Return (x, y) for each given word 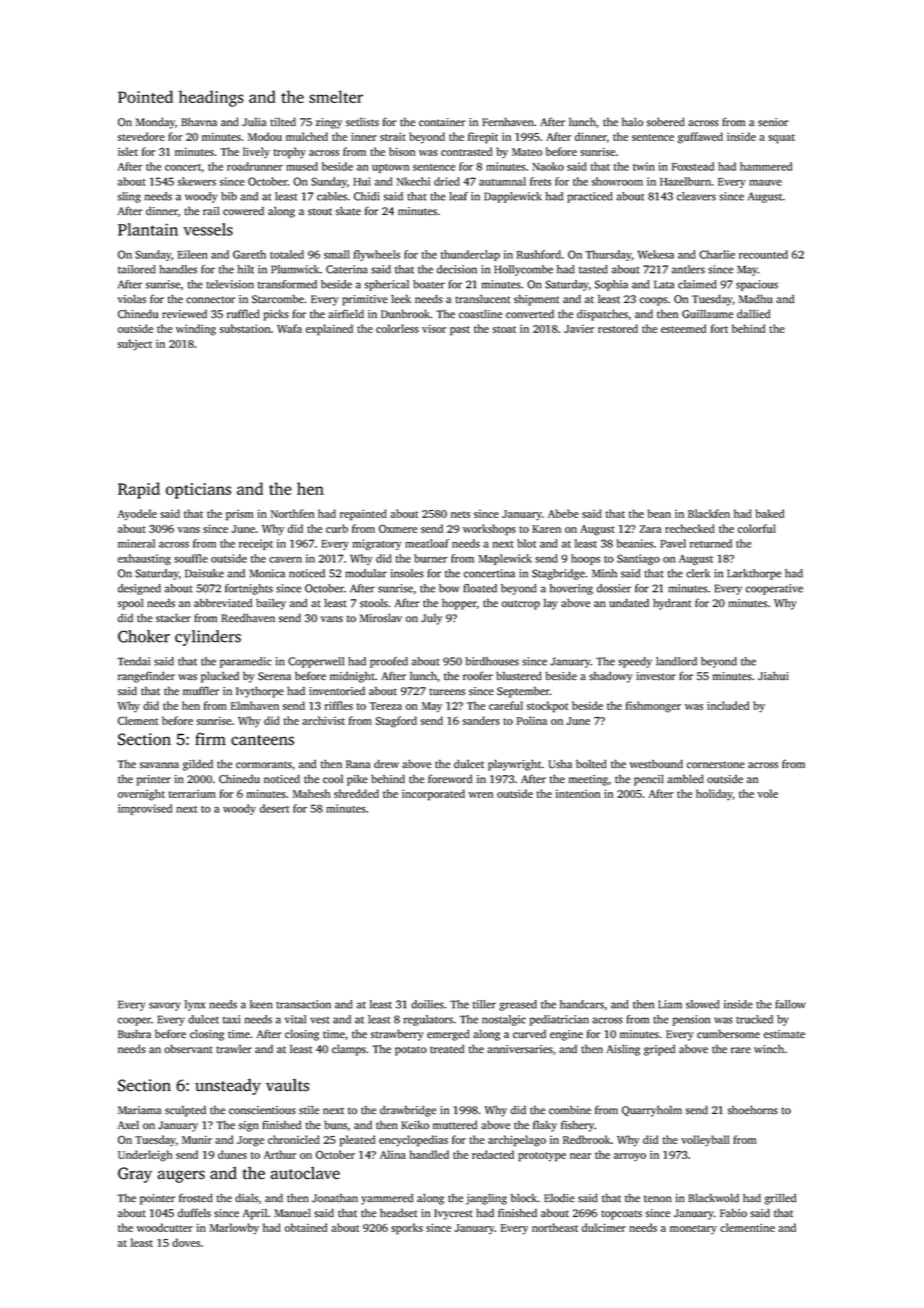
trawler (234, 1049)
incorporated (433, 795)
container (442, 122)
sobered (666, 122)
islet (128, 151)
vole (768, 793)
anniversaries (520, 1049)
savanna (159, 765)
